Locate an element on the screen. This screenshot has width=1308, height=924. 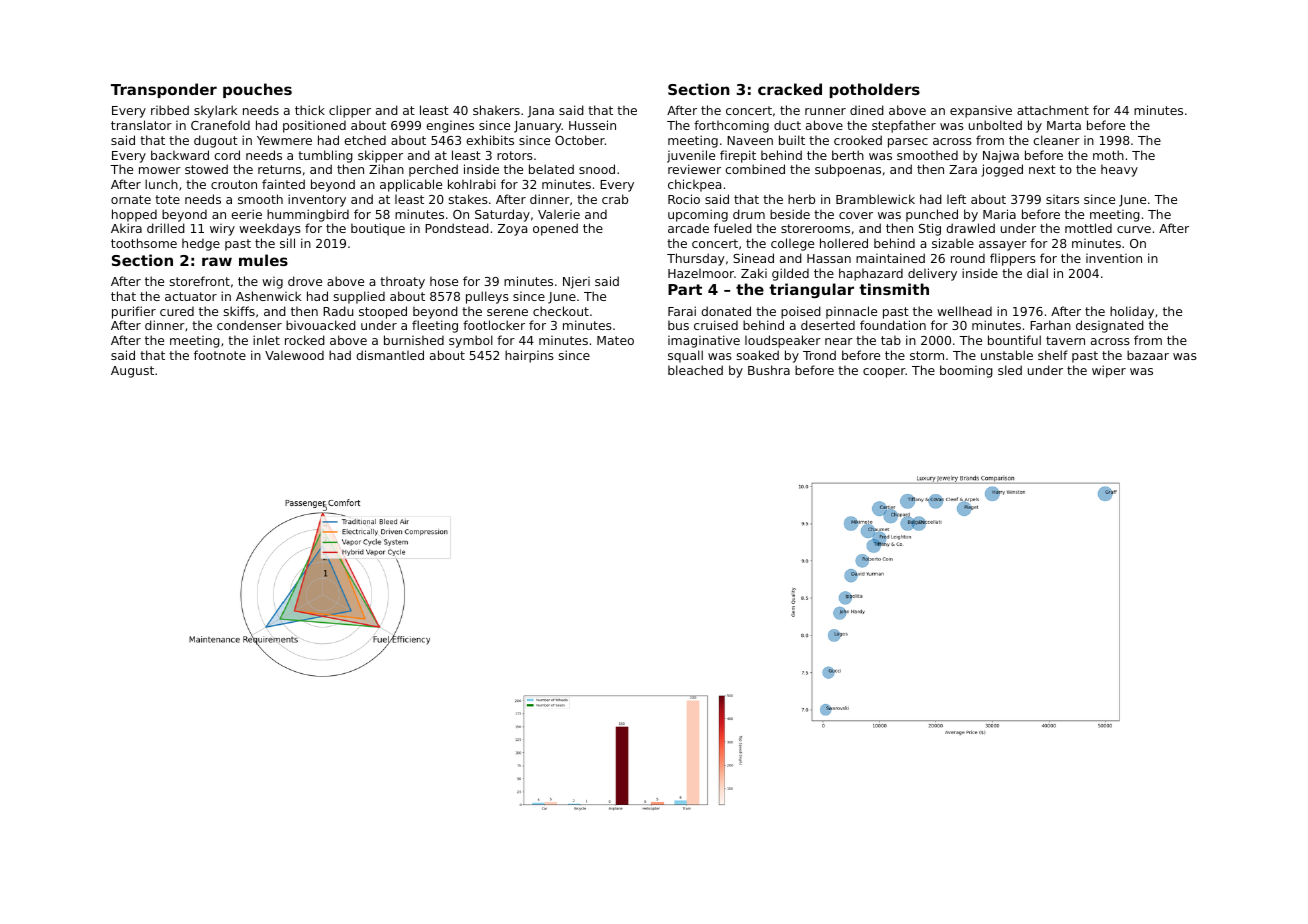
exhibits is located at coordinates (490, 140).
